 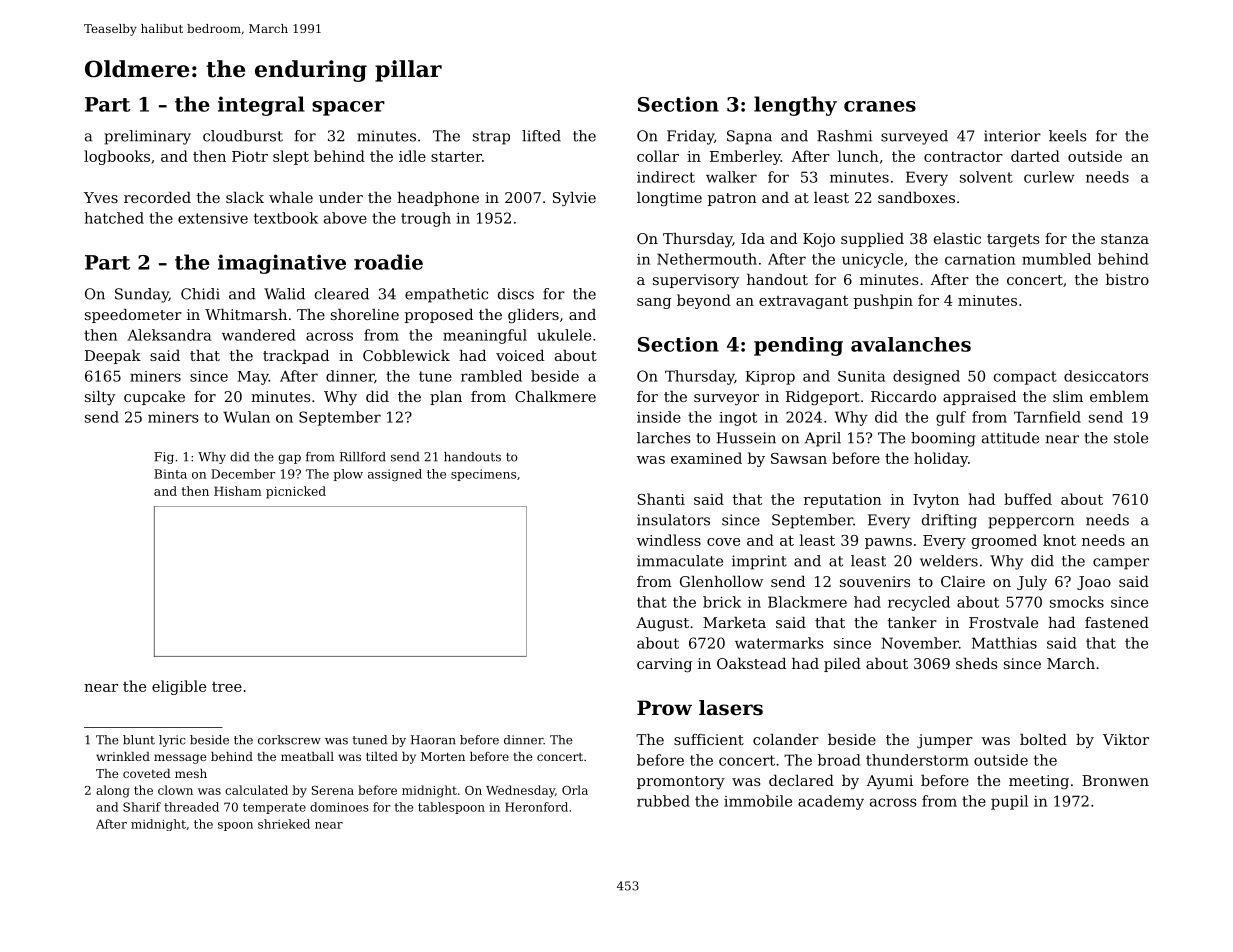 I want to click on wandered, so click(x=259, y=335).
